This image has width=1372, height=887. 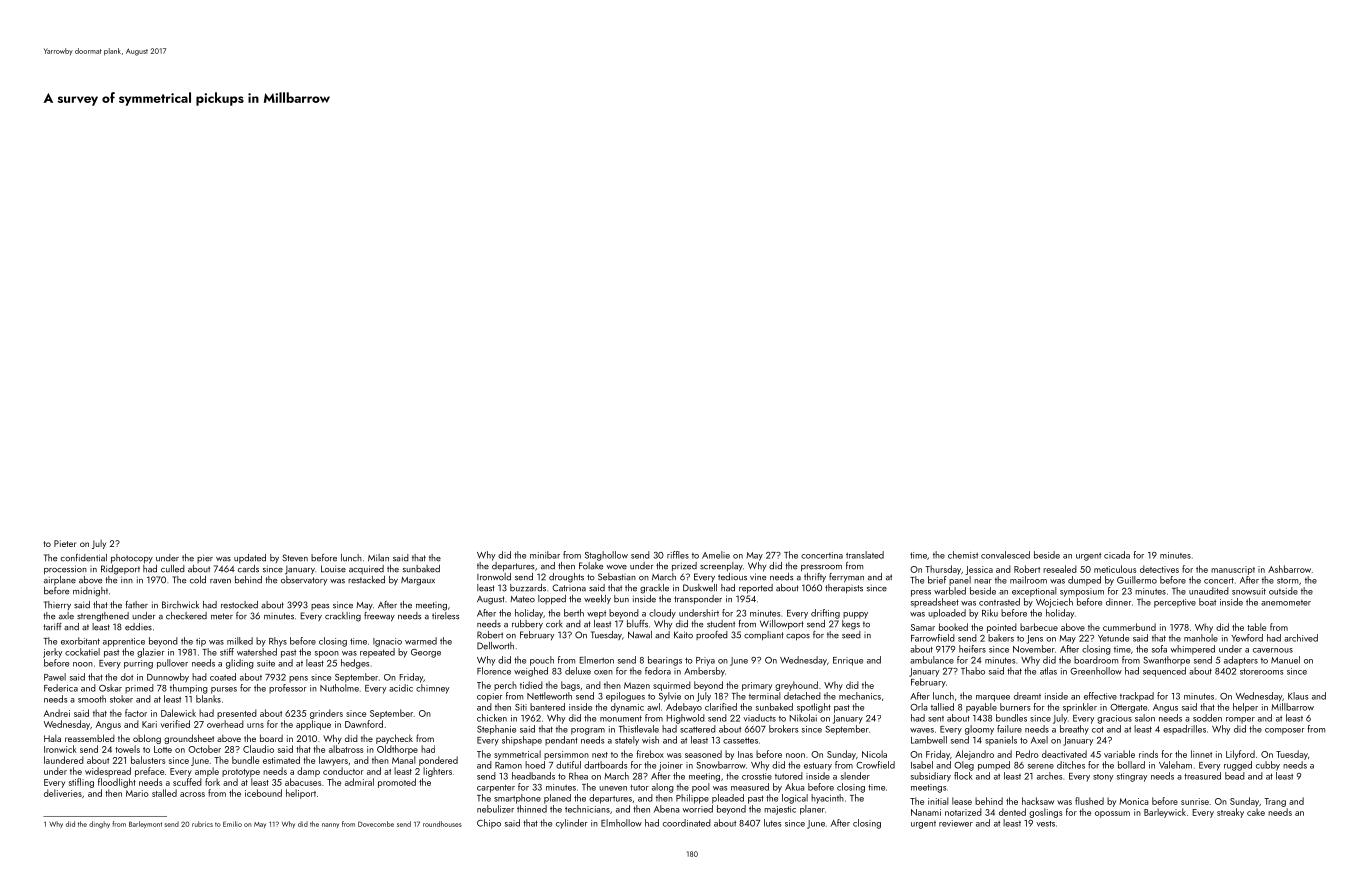 What do you see at coordinates (545, 555) in the image?
I see `minibar` at bounding box center [545, 555].
